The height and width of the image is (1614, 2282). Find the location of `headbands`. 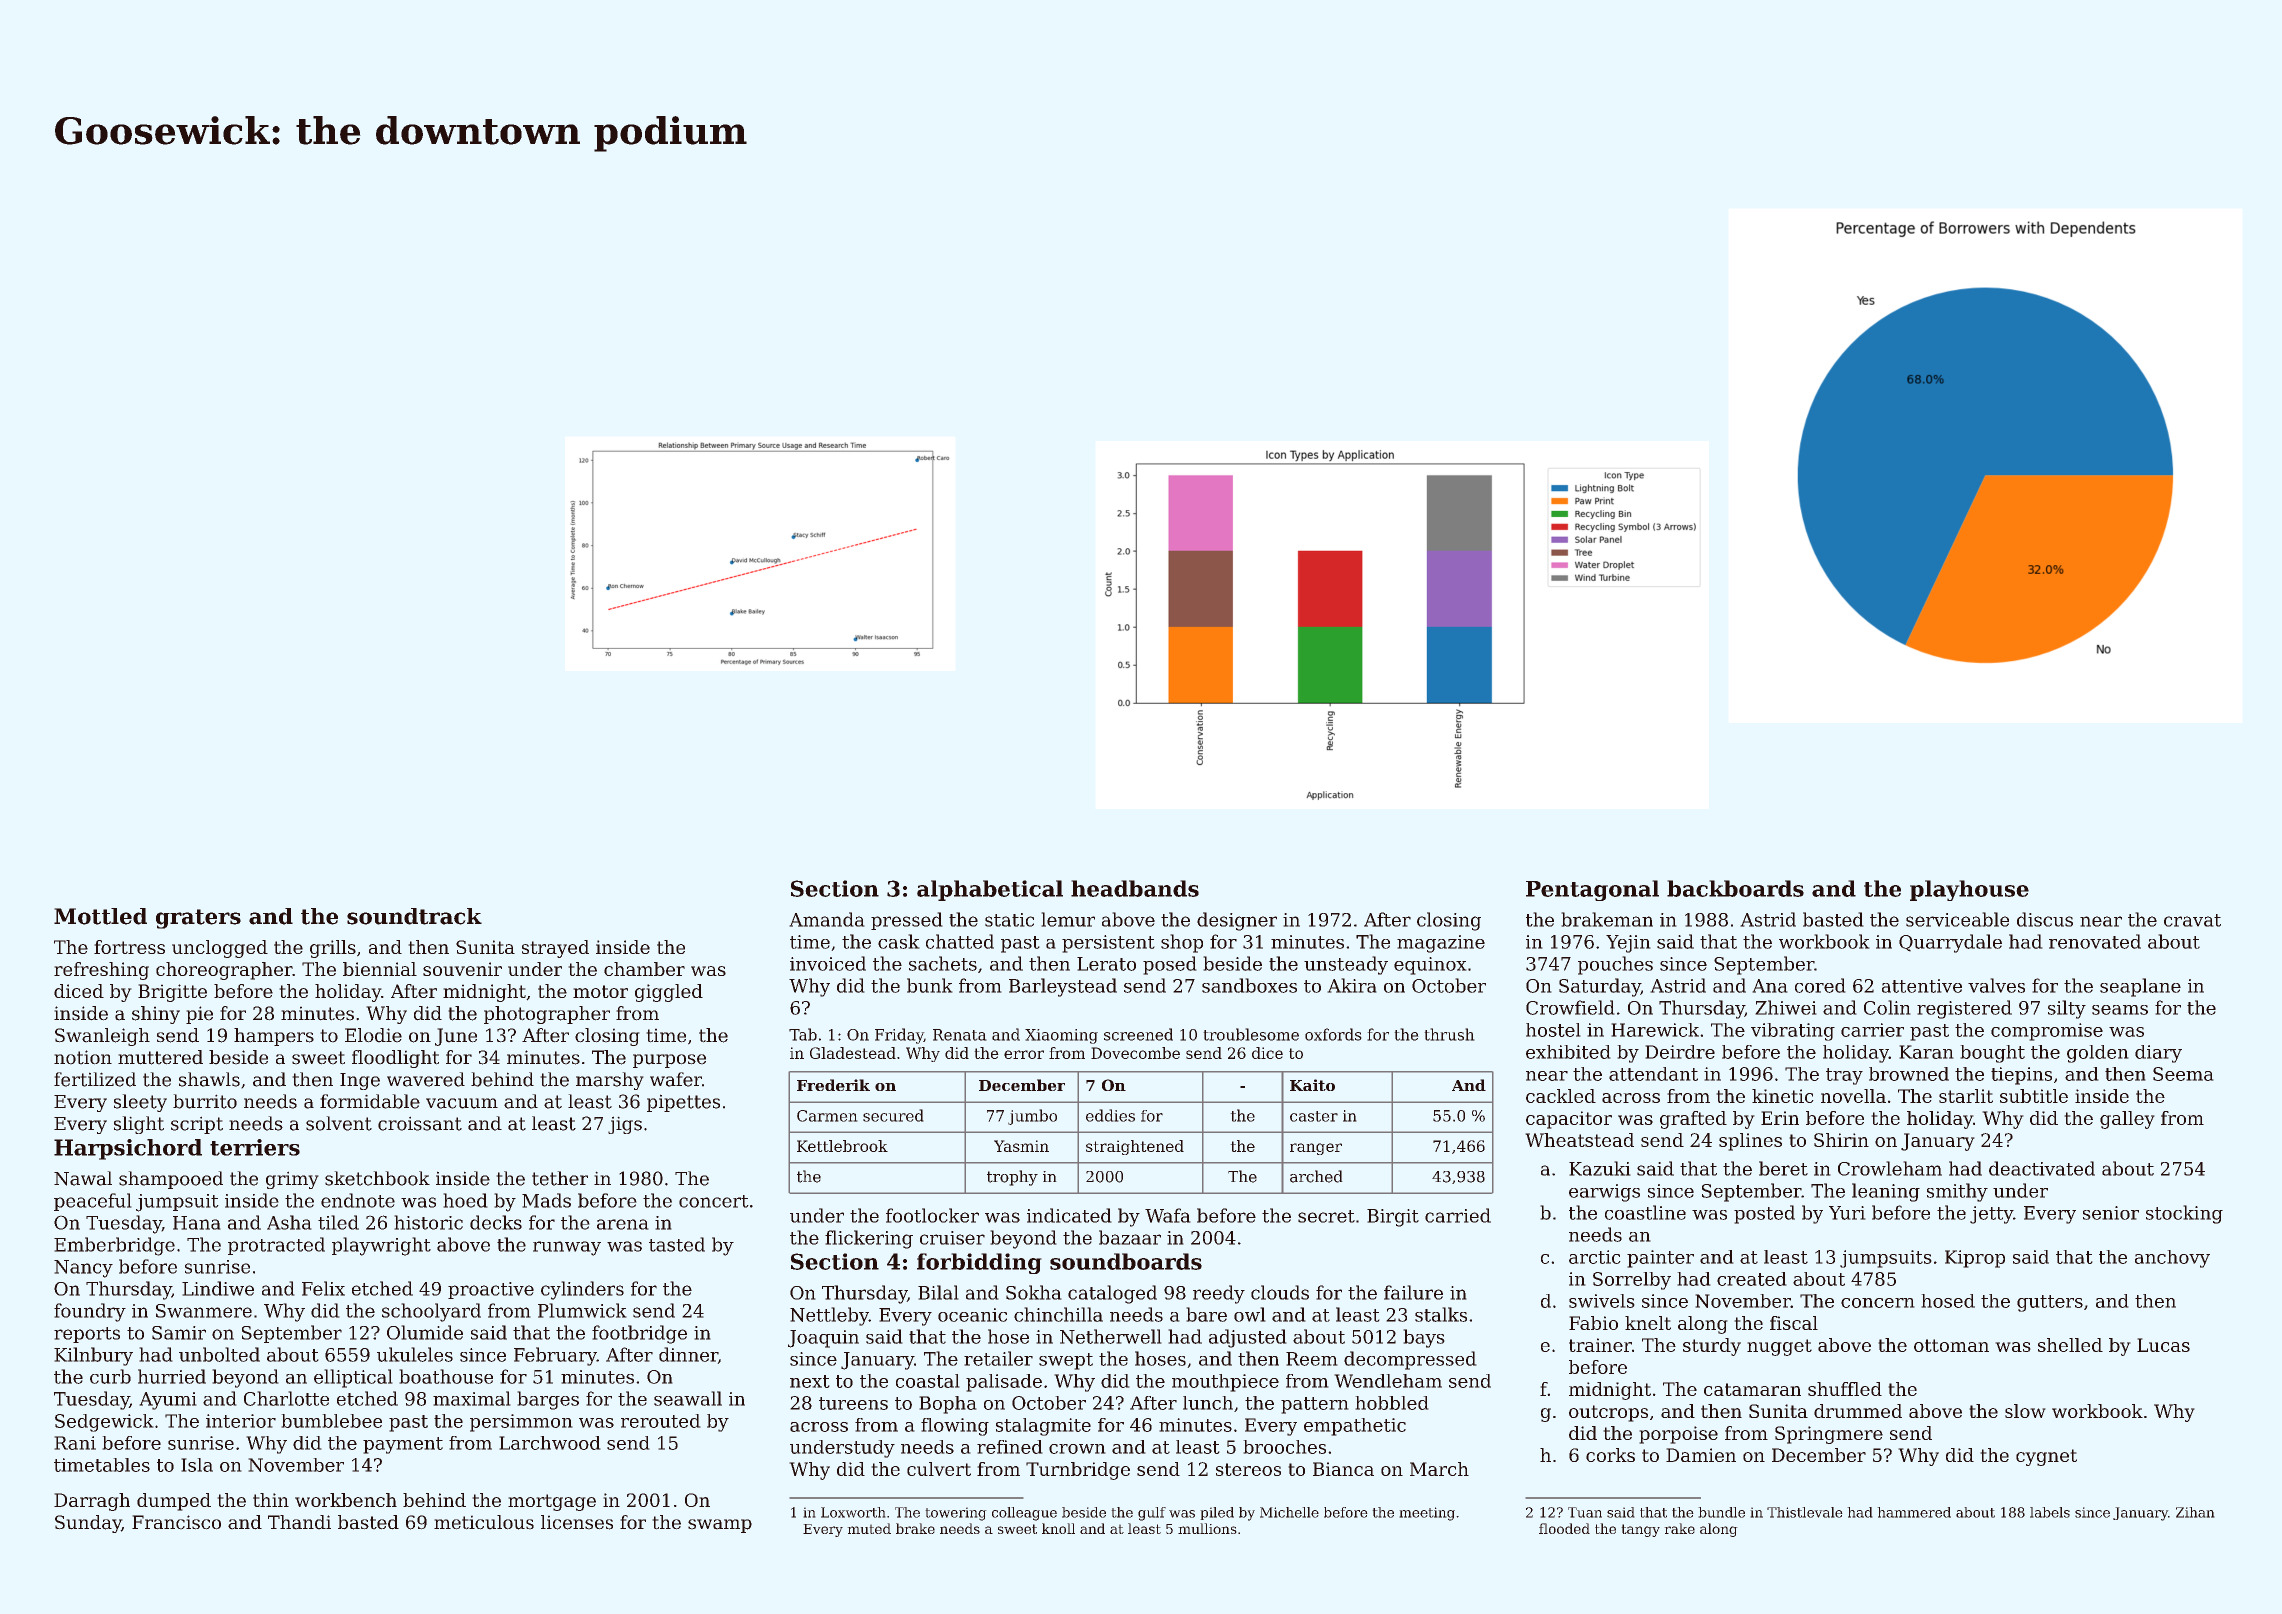

headbands is located at coordinates (1135, 888).
